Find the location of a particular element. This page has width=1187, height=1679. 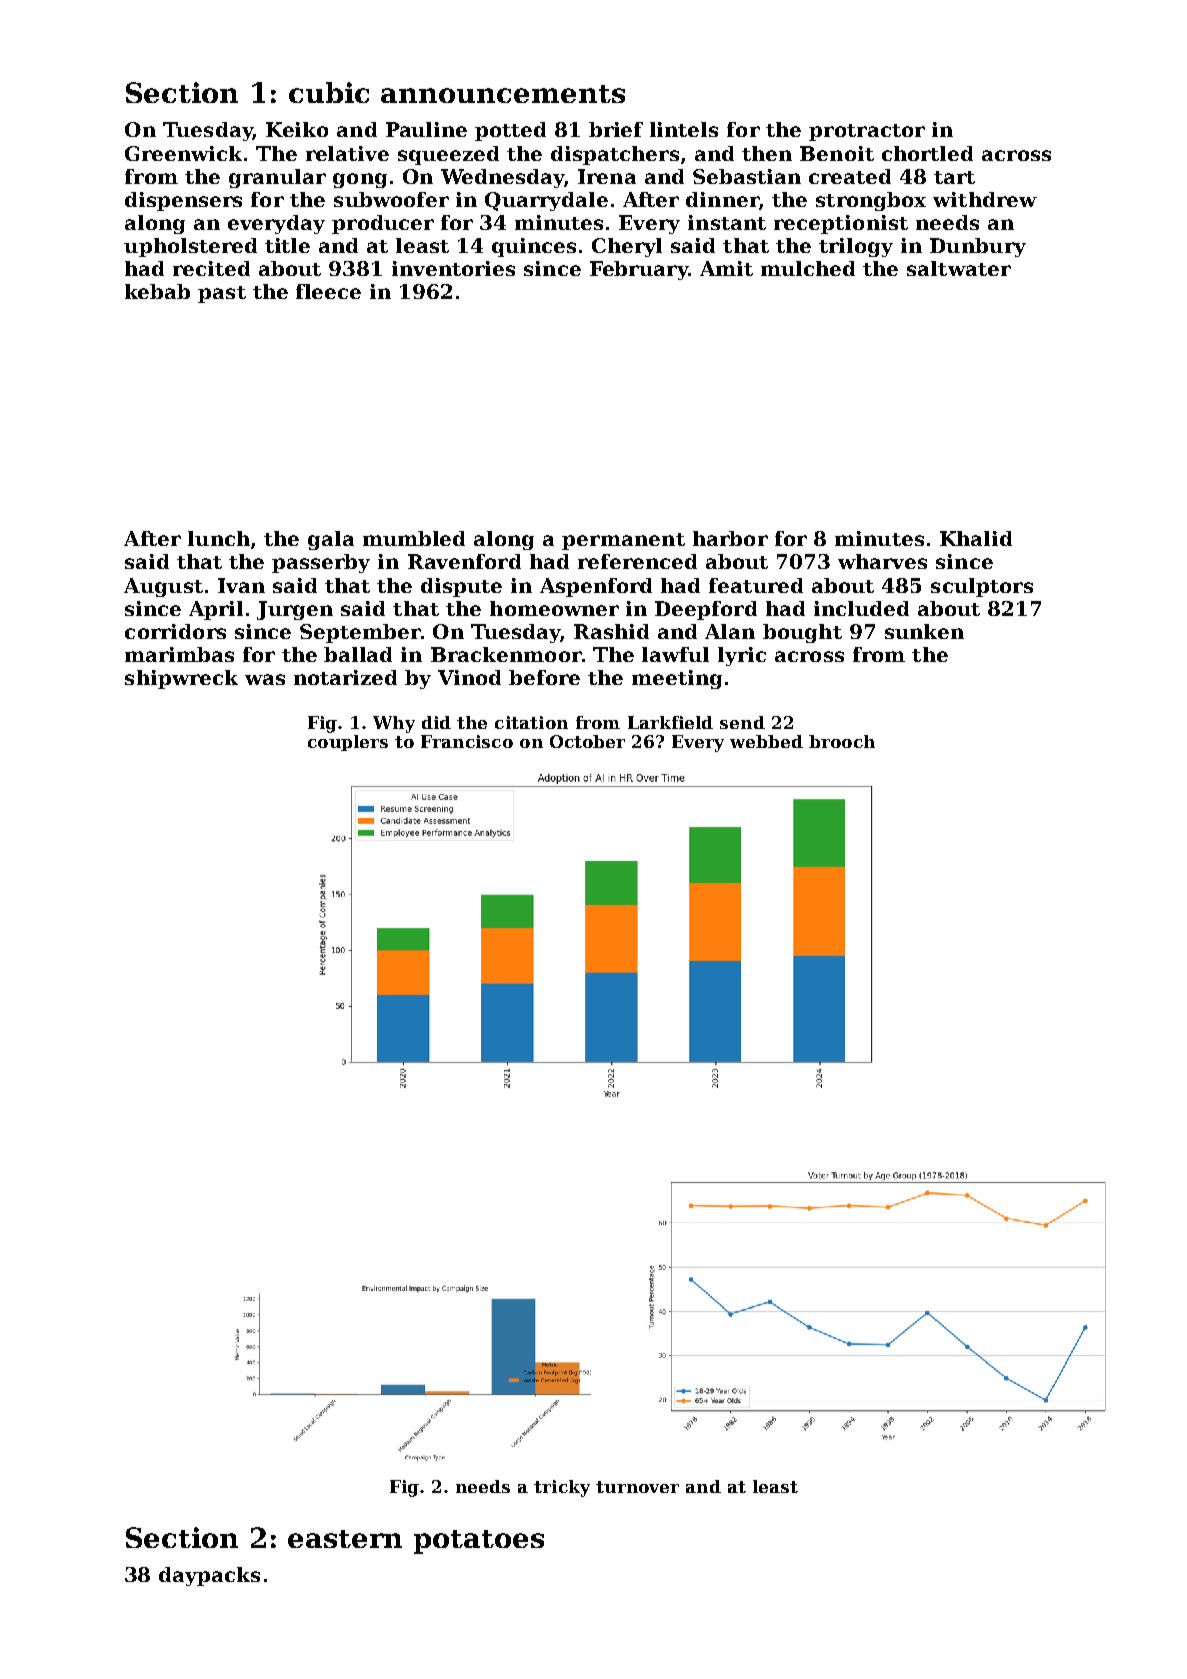

potatoes is located at coordinates (479, 1542).
